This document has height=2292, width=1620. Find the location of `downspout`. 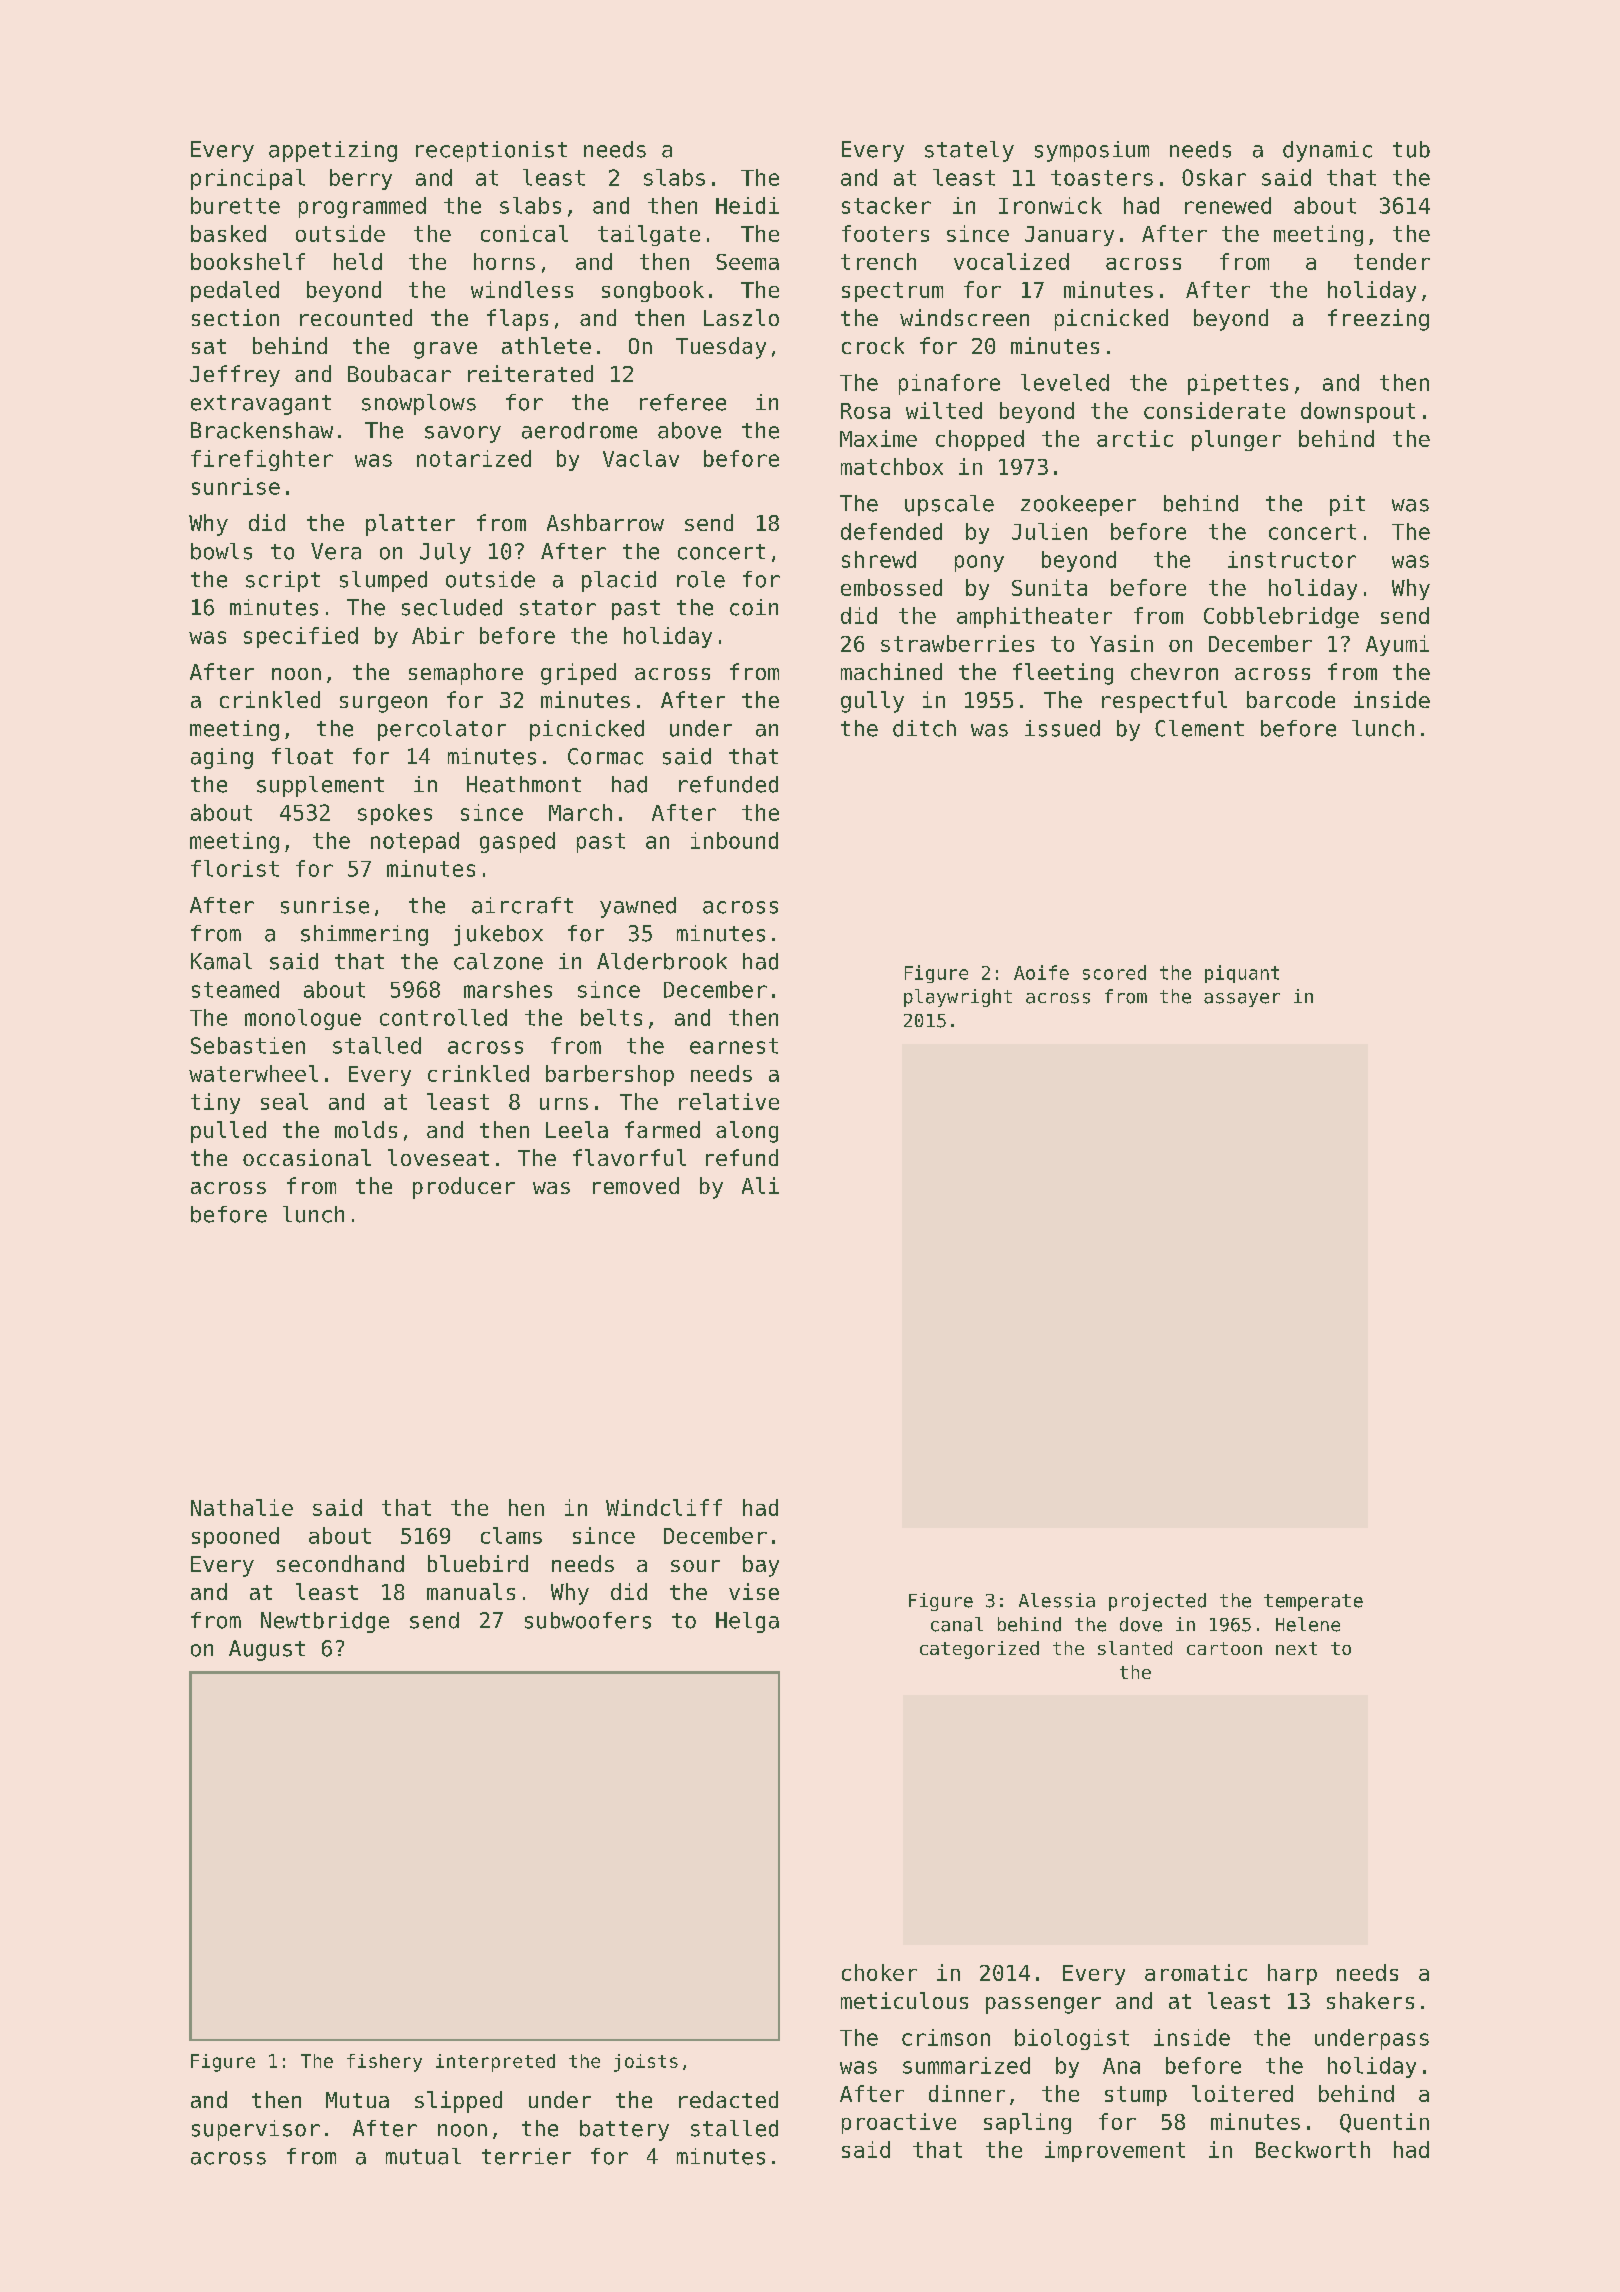

downspout is located at coordinates (1358, 412).
